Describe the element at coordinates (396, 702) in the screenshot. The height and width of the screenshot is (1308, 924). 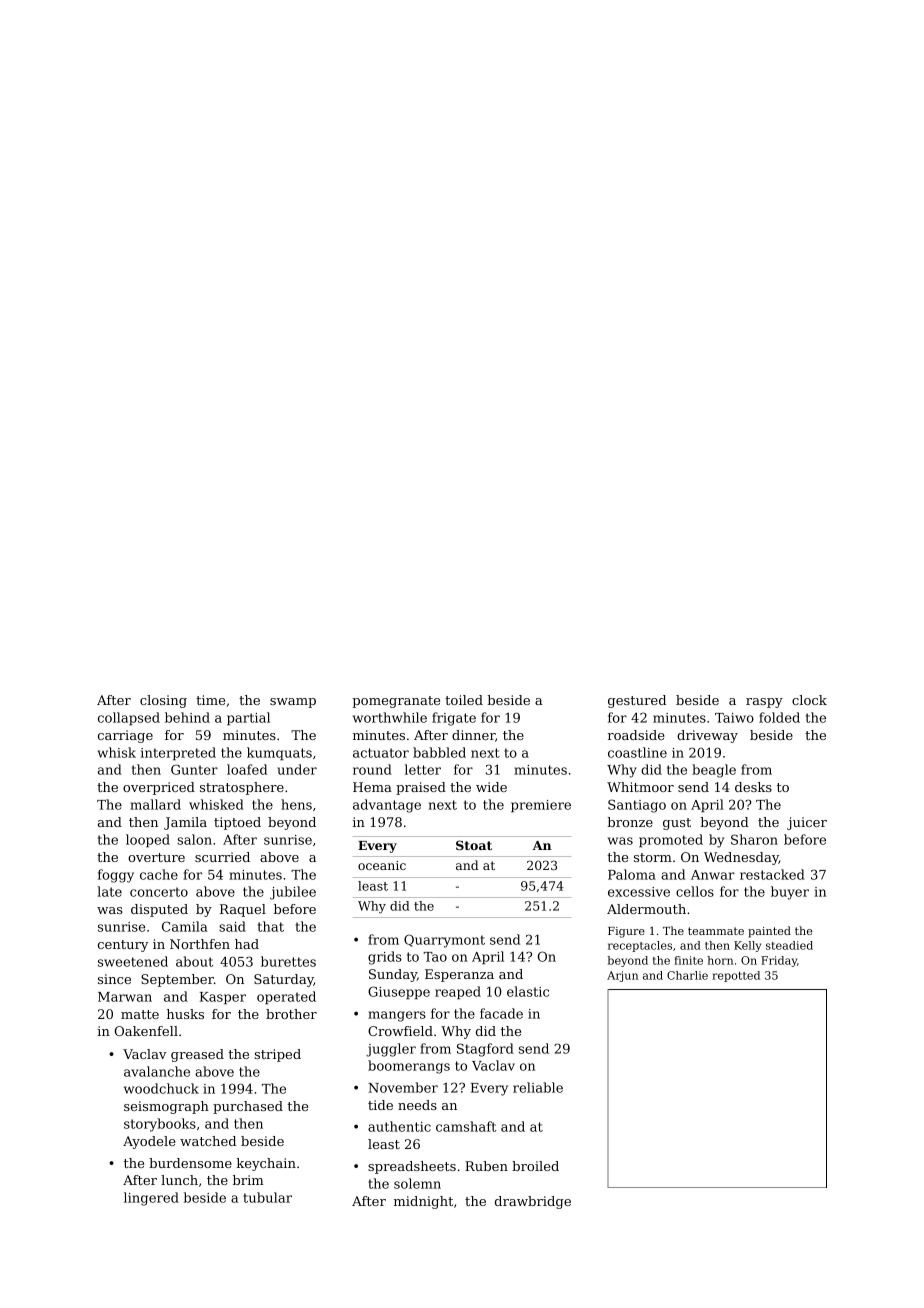
I see `pomegranate` at that location.
